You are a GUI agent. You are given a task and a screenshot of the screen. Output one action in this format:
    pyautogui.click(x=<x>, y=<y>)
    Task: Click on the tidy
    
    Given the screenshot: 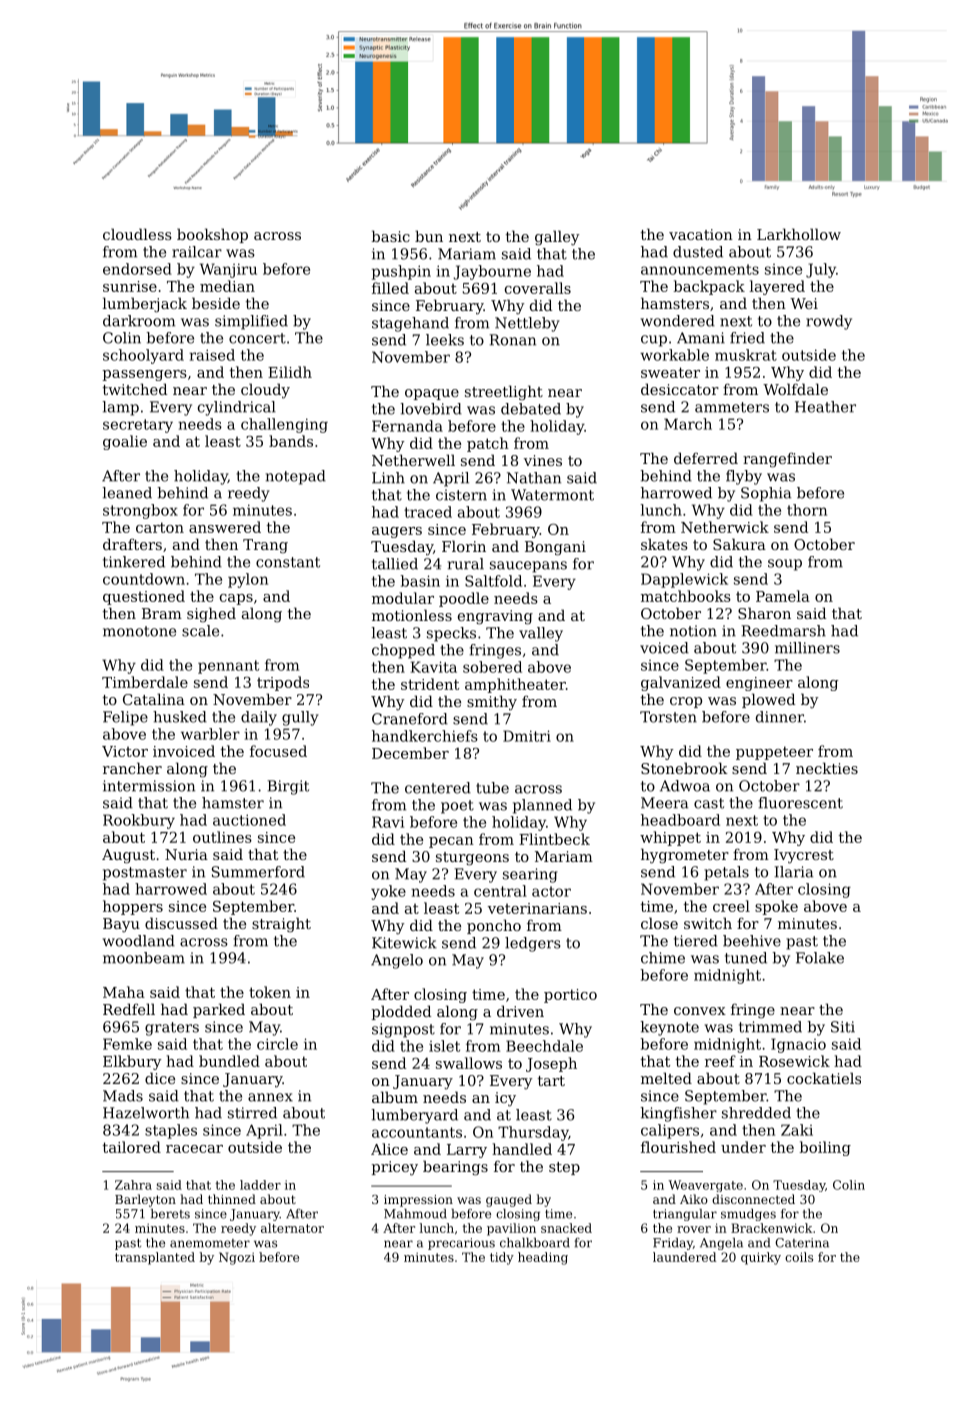 What is the action you would take?
    pyautogui.click(x=502, y=1258)
